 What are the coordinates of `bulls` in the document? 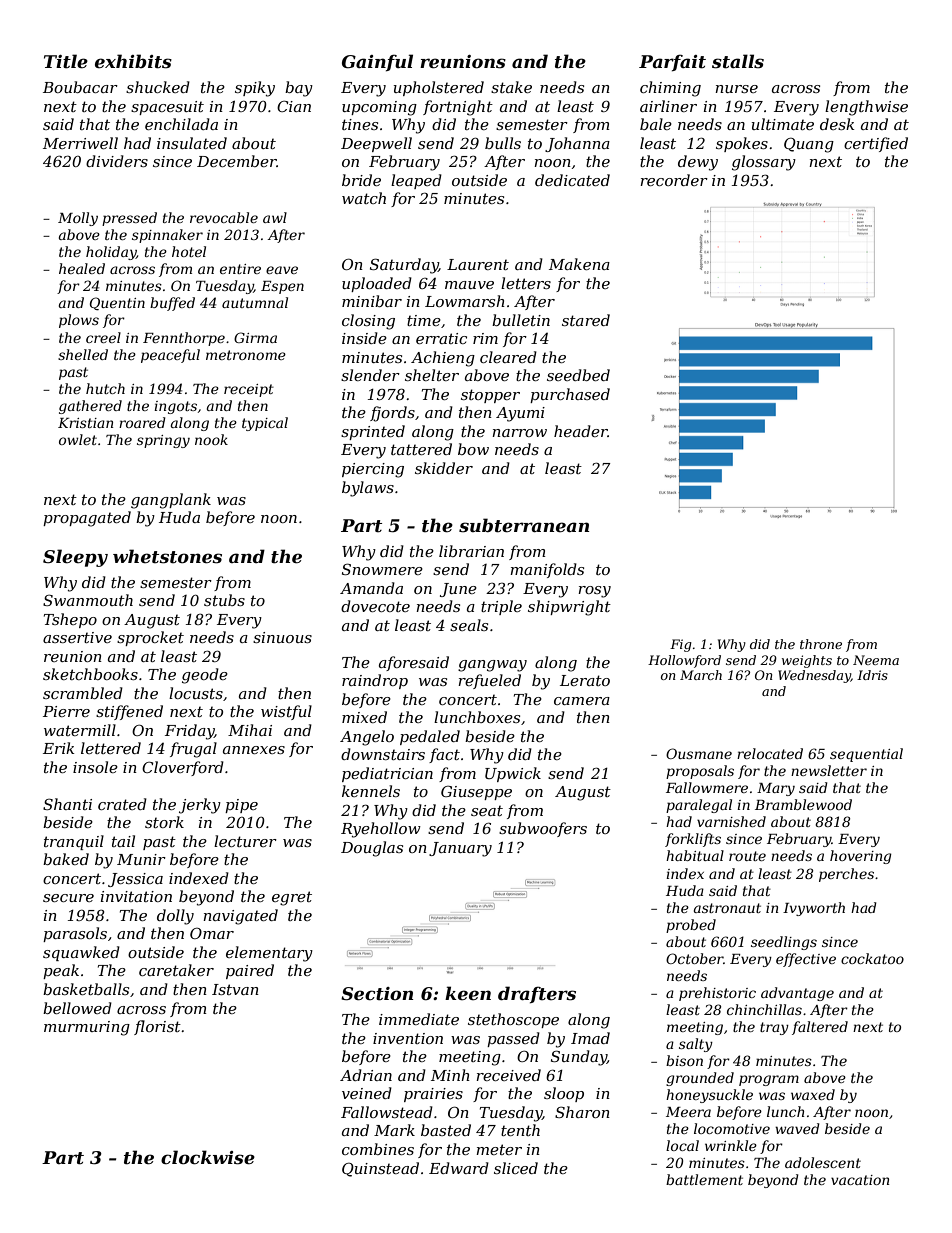 It's located at (503, 143).
